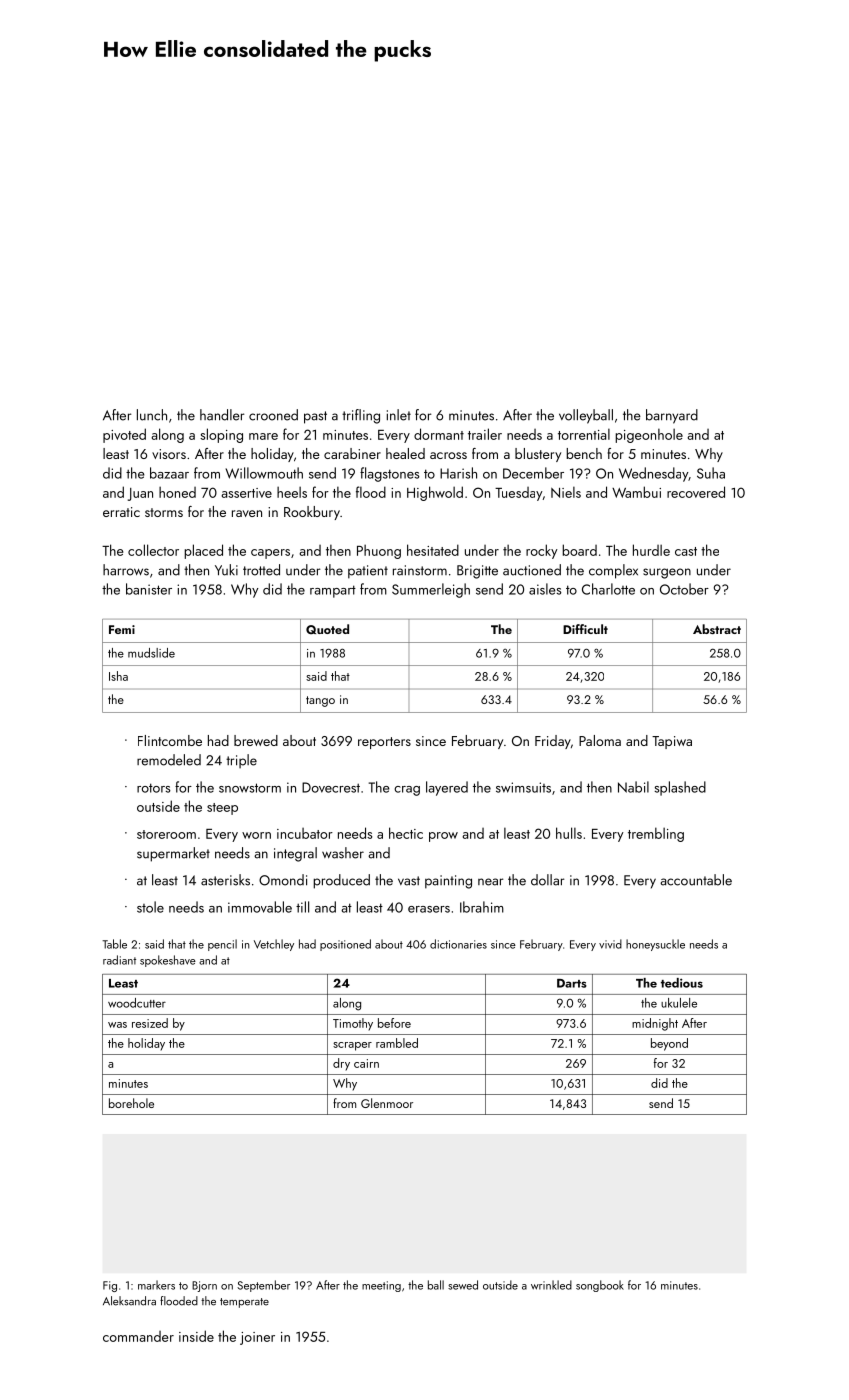  Describe the element at coordinates (397, 1043) in the screenshot. I see `rambled` at that location.
